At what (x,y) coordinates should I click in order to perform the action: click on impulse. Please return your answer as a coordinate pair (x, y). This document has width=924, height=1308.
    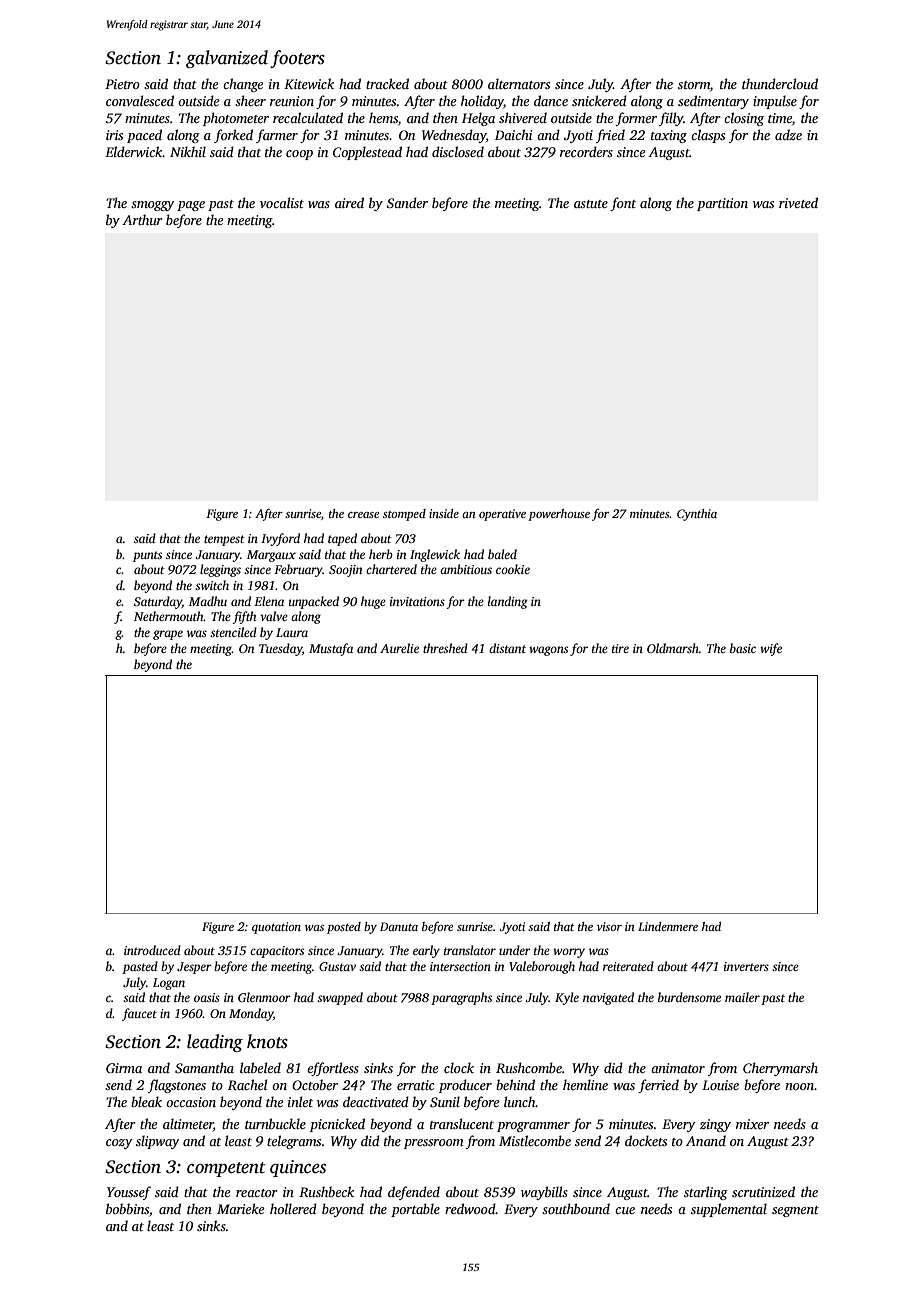
    Looking at the image, I should click on (775, 102).
